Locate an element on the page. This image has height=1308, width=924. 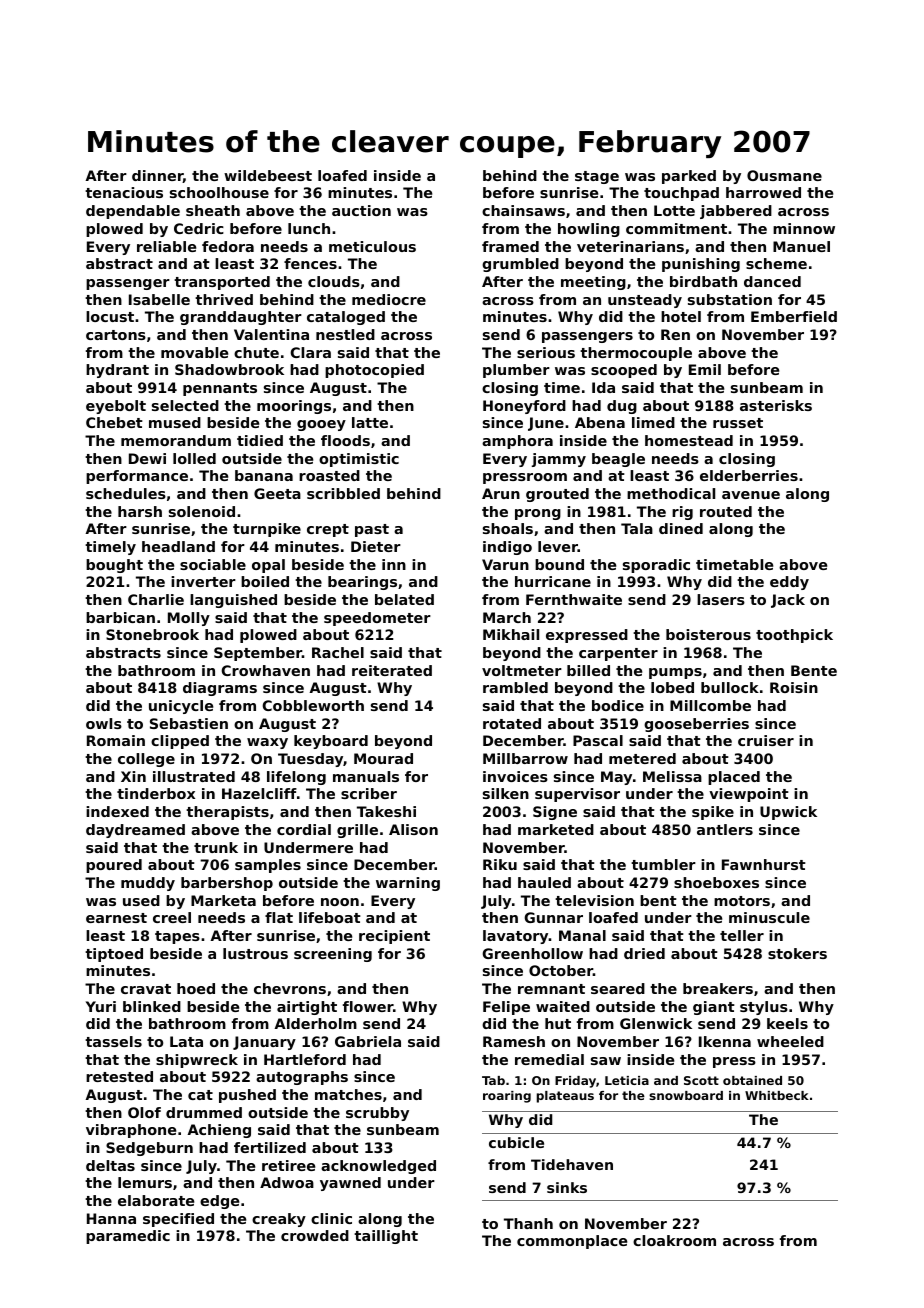
dinner is located at coordinates (157, 176).
